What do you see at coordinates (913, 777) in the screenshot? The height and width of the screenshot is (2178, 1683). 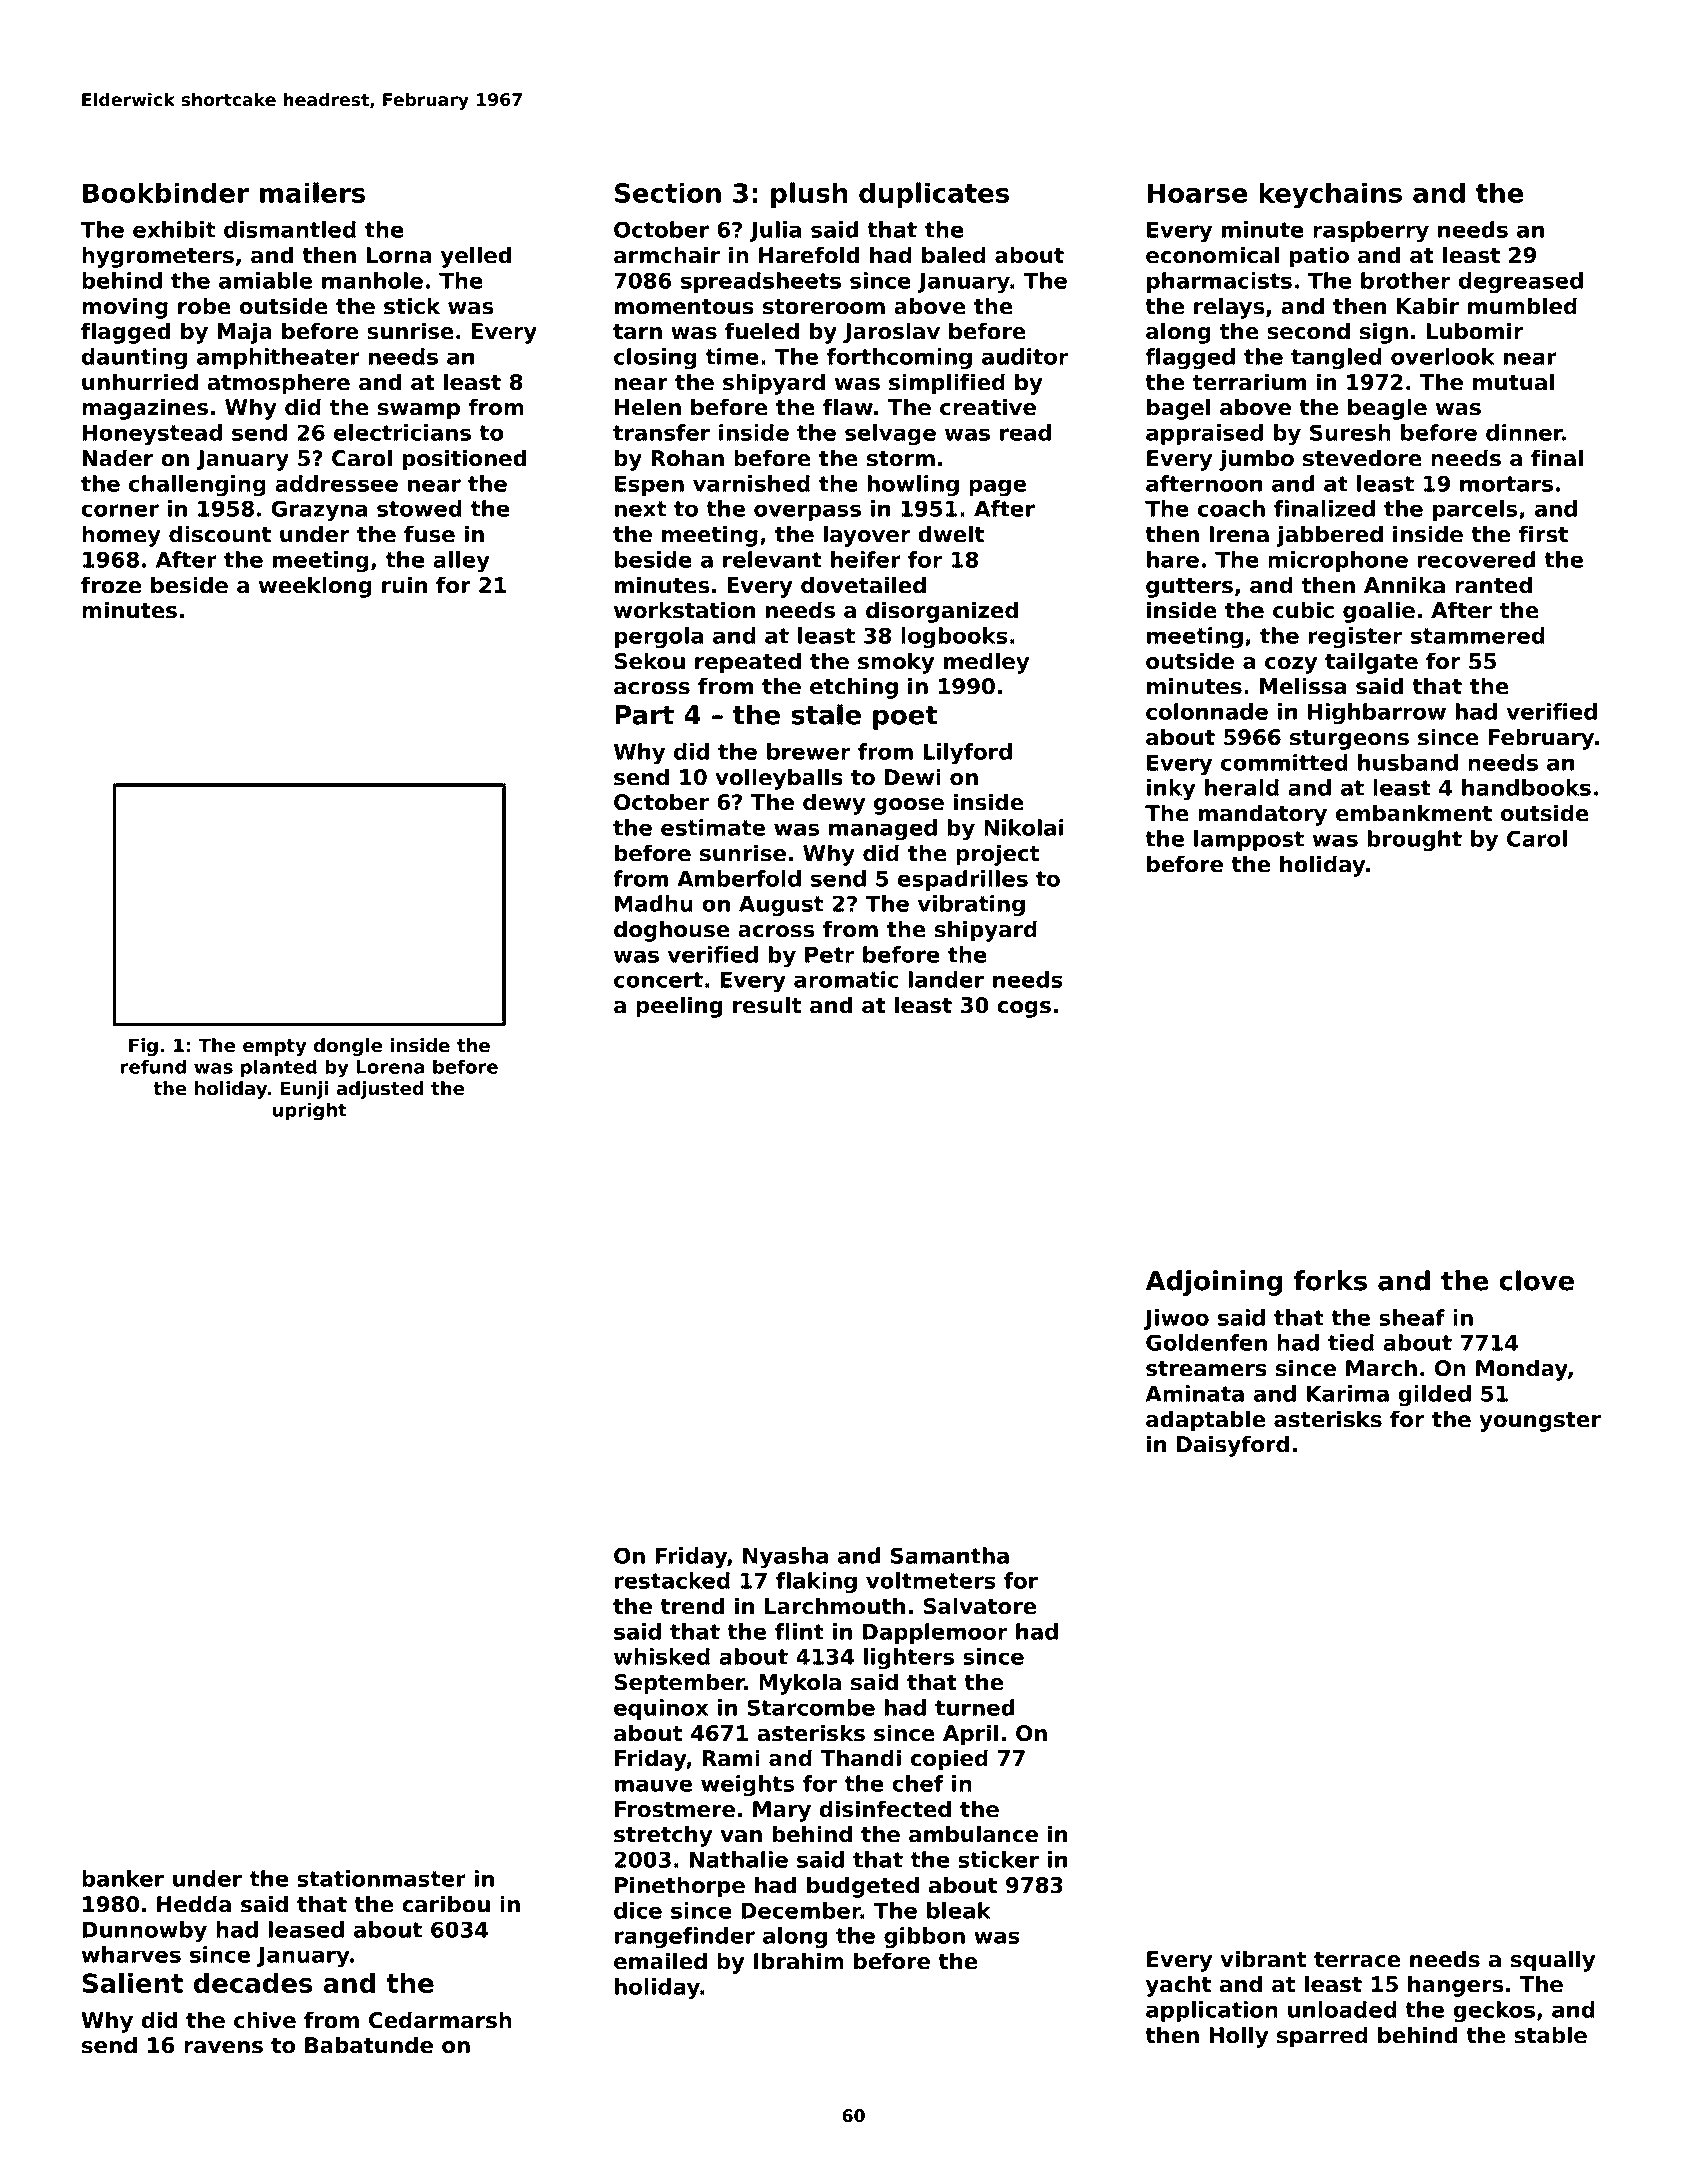 I see `Dewi` at bounding box center [913, 777].
